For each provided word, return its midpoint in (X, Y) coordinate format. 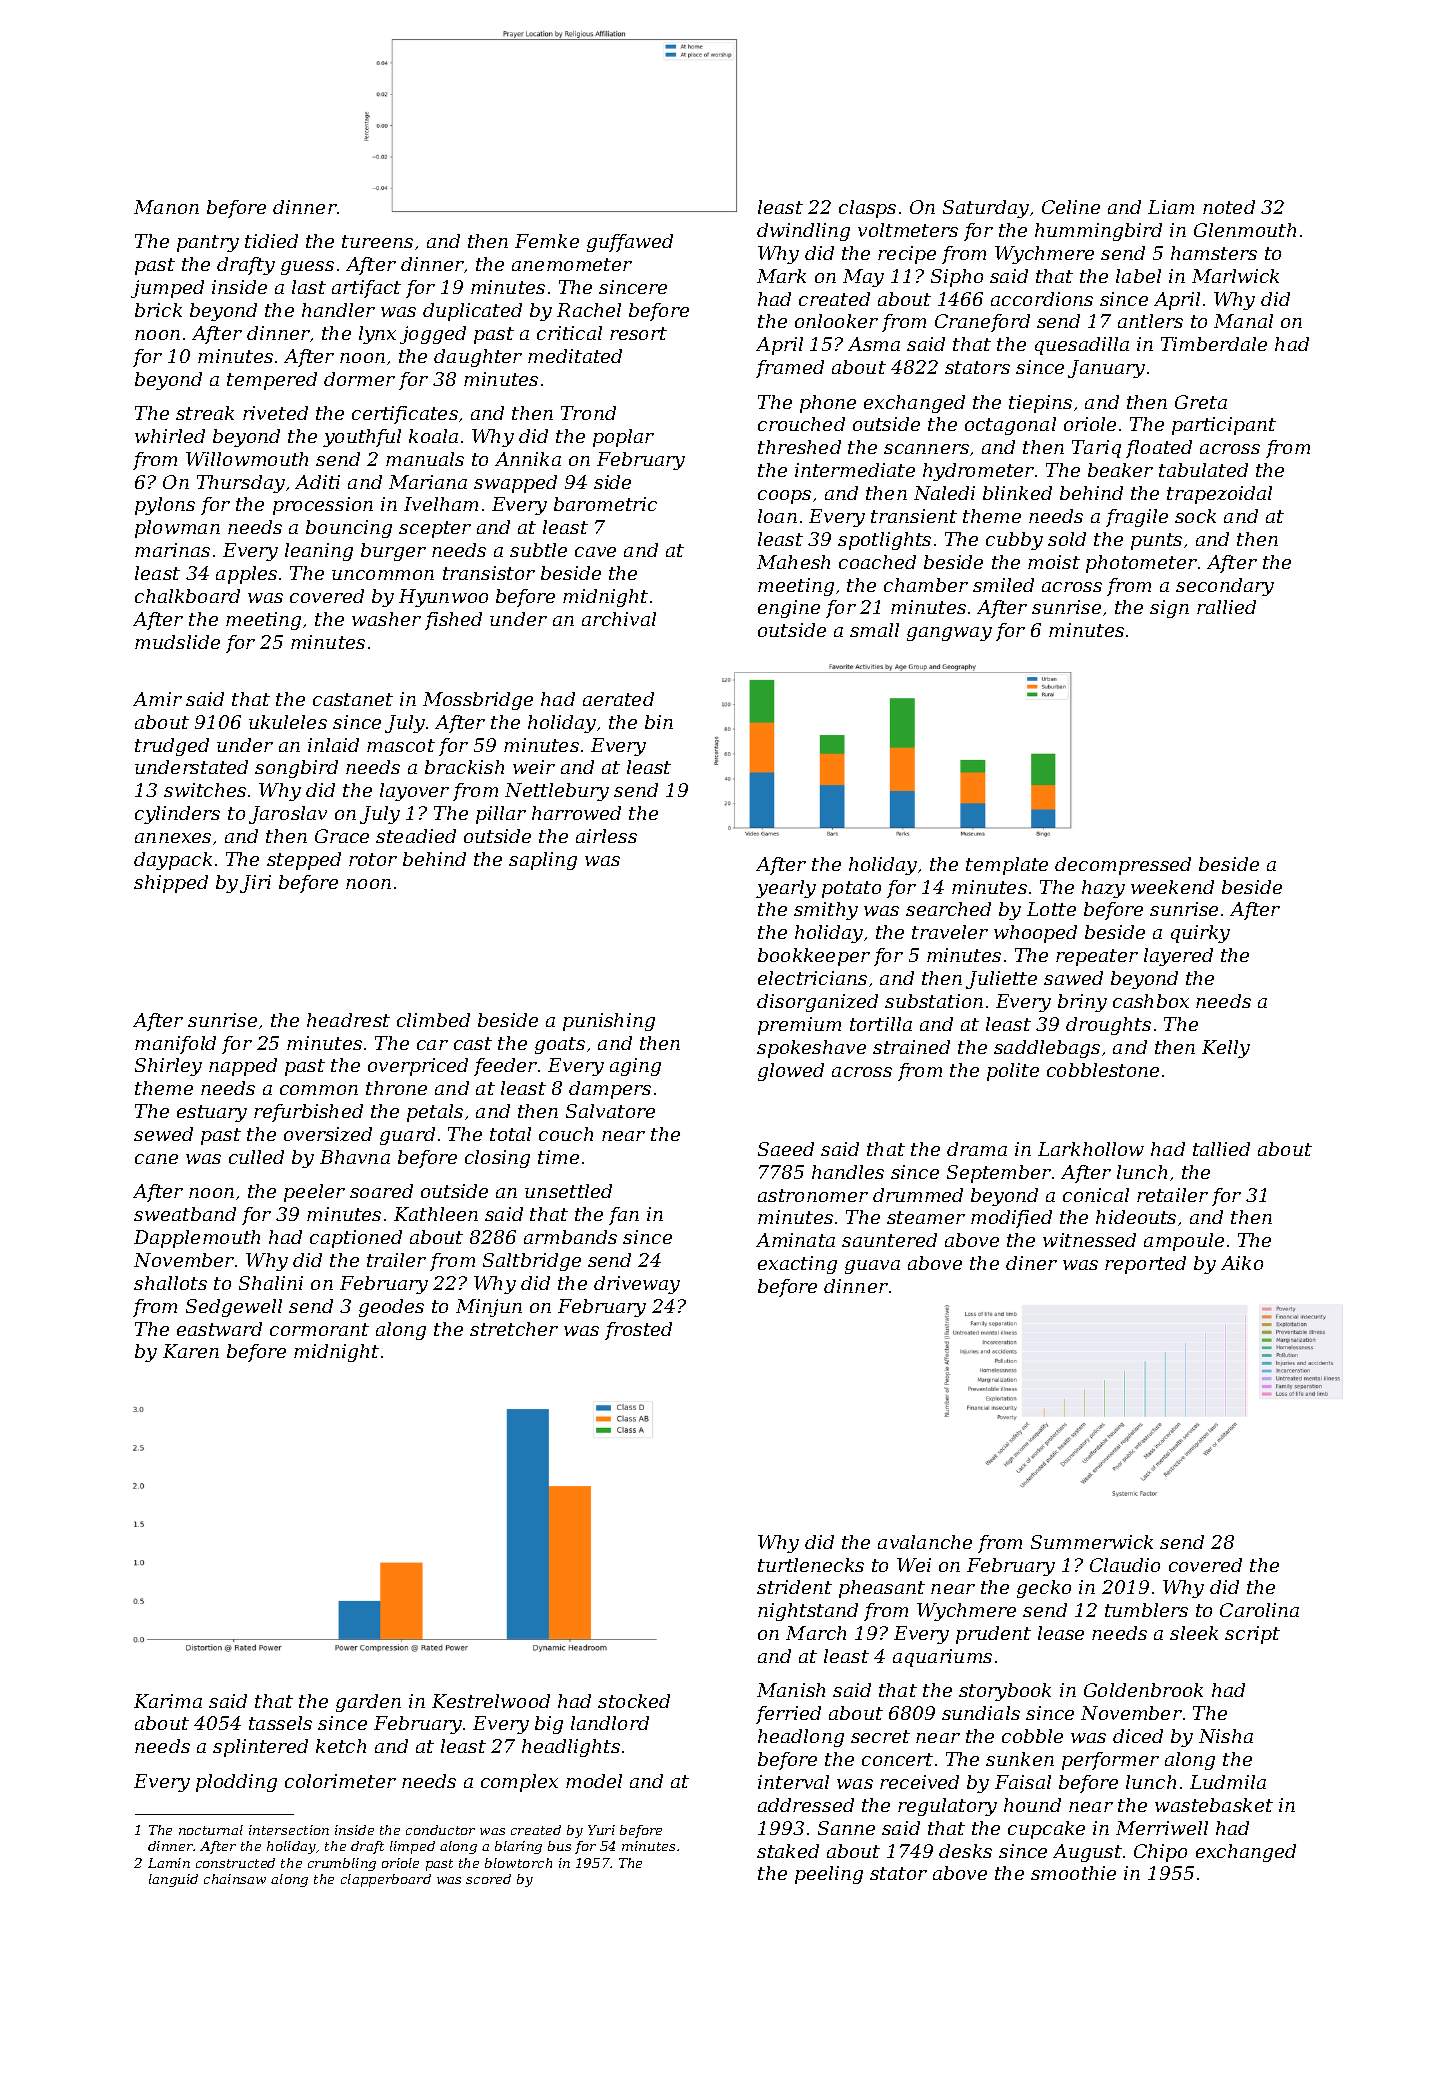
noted (1229, 207)
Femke (547, 241)
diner (1031, 1263)
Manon (166, 207)
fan (624, 1216)
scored (488, 1879)
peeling (829, 1875)
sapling (543, 861)
